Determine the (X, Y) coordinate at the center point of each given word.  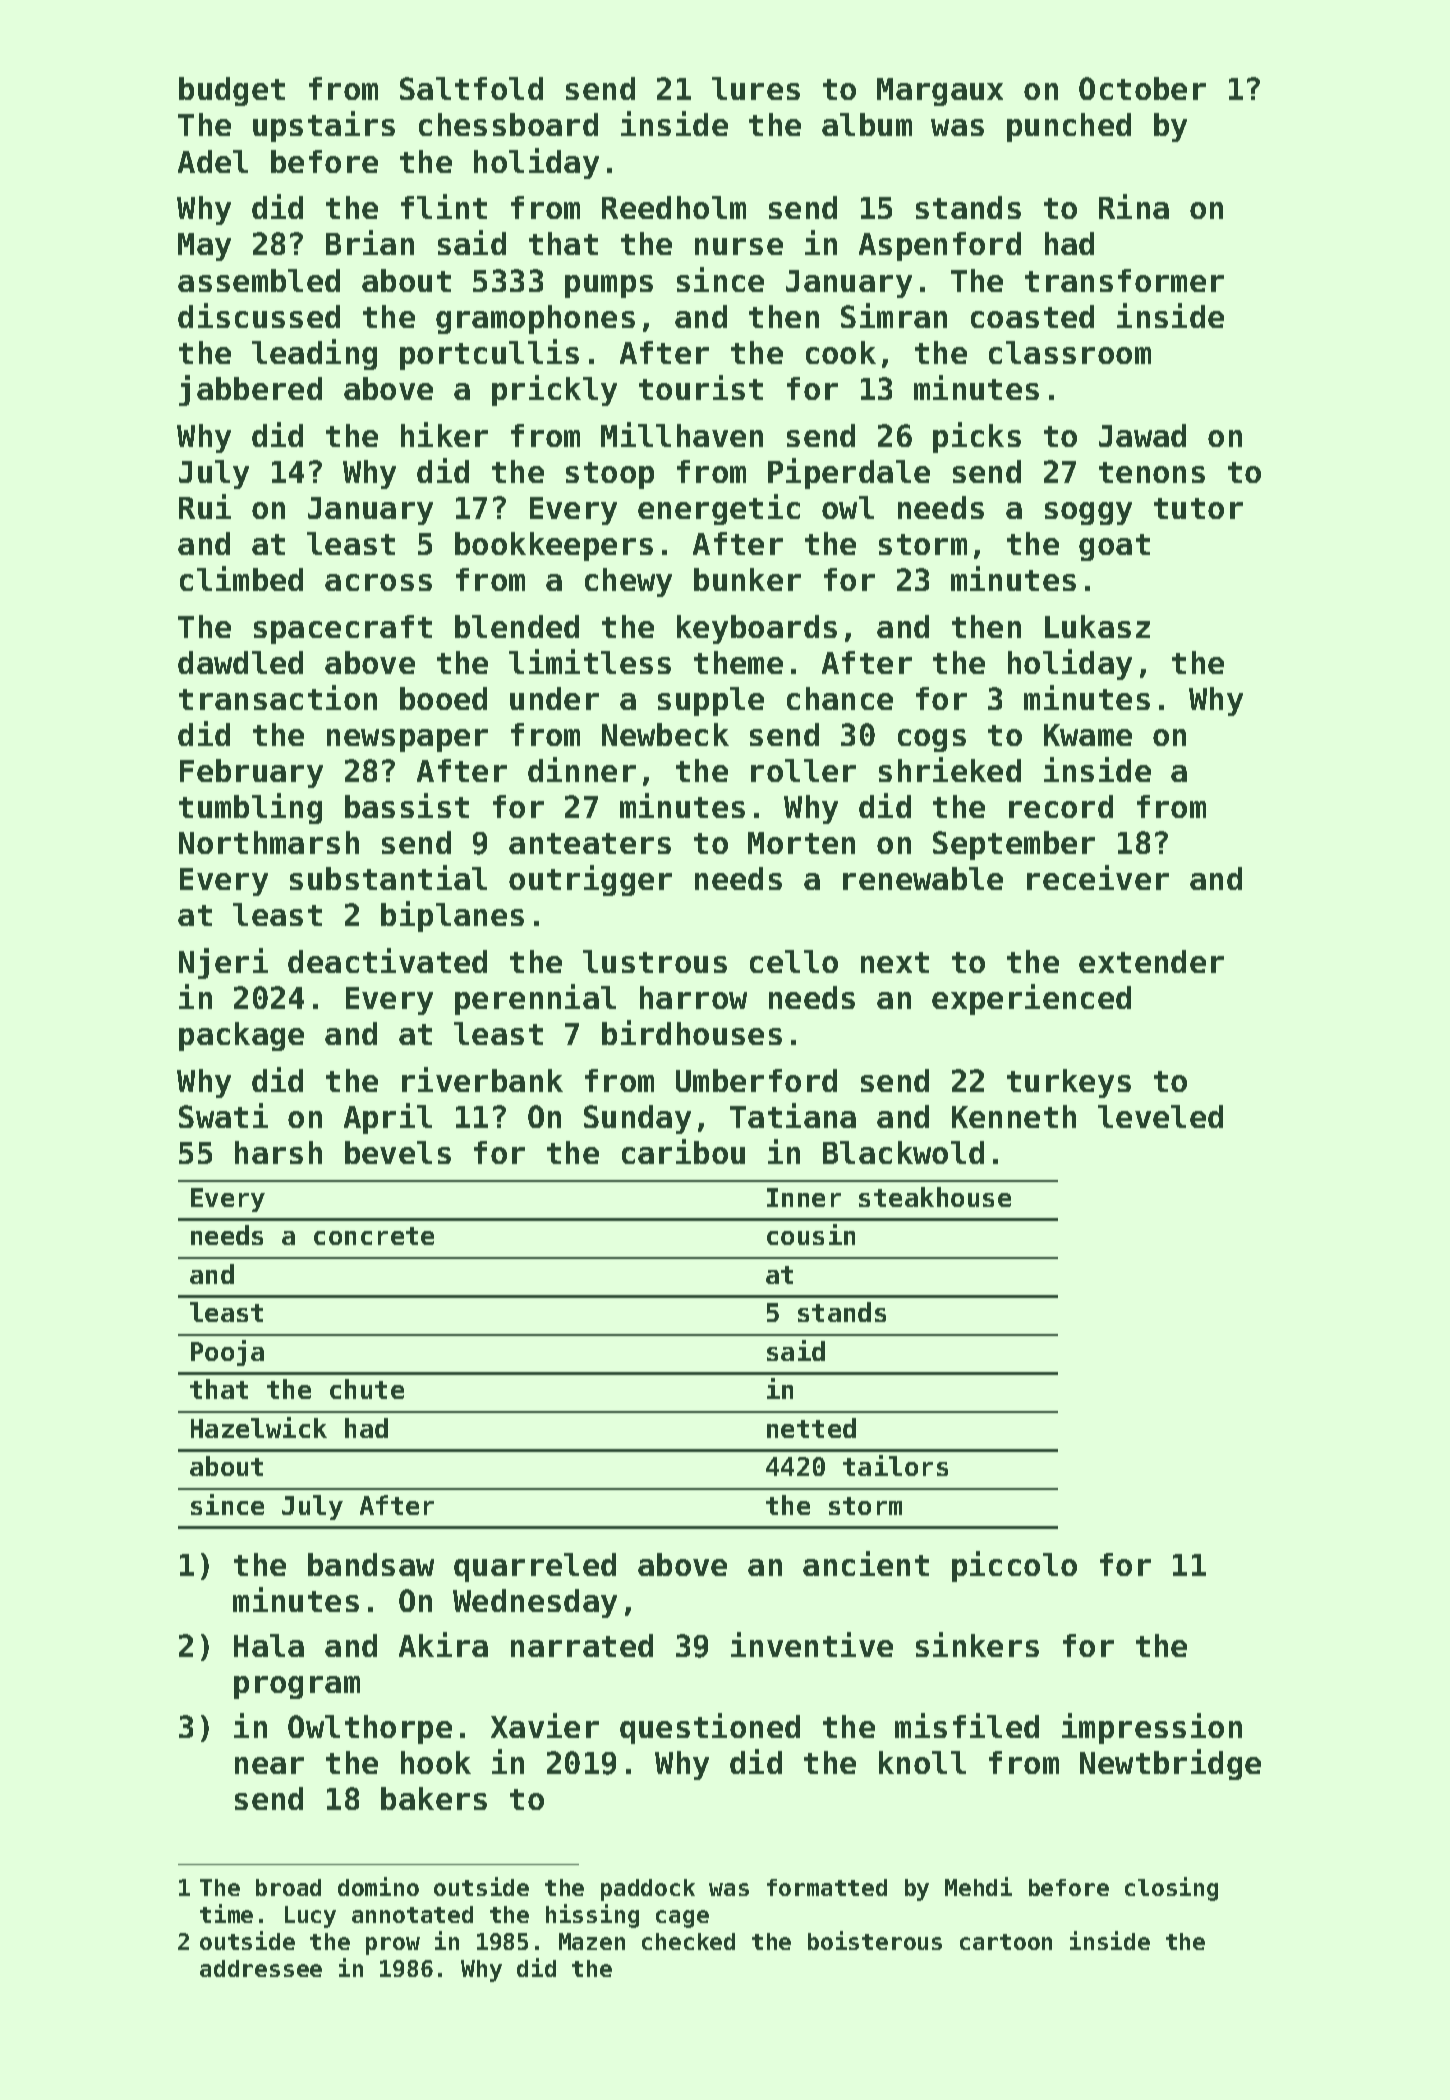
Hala (269, 1645)
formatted (827, 1887)
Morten (801, 843)
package (241, 1036)
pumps (609, 286)
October (1142, 88)
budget (232, 91)
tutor (1198, 508)
